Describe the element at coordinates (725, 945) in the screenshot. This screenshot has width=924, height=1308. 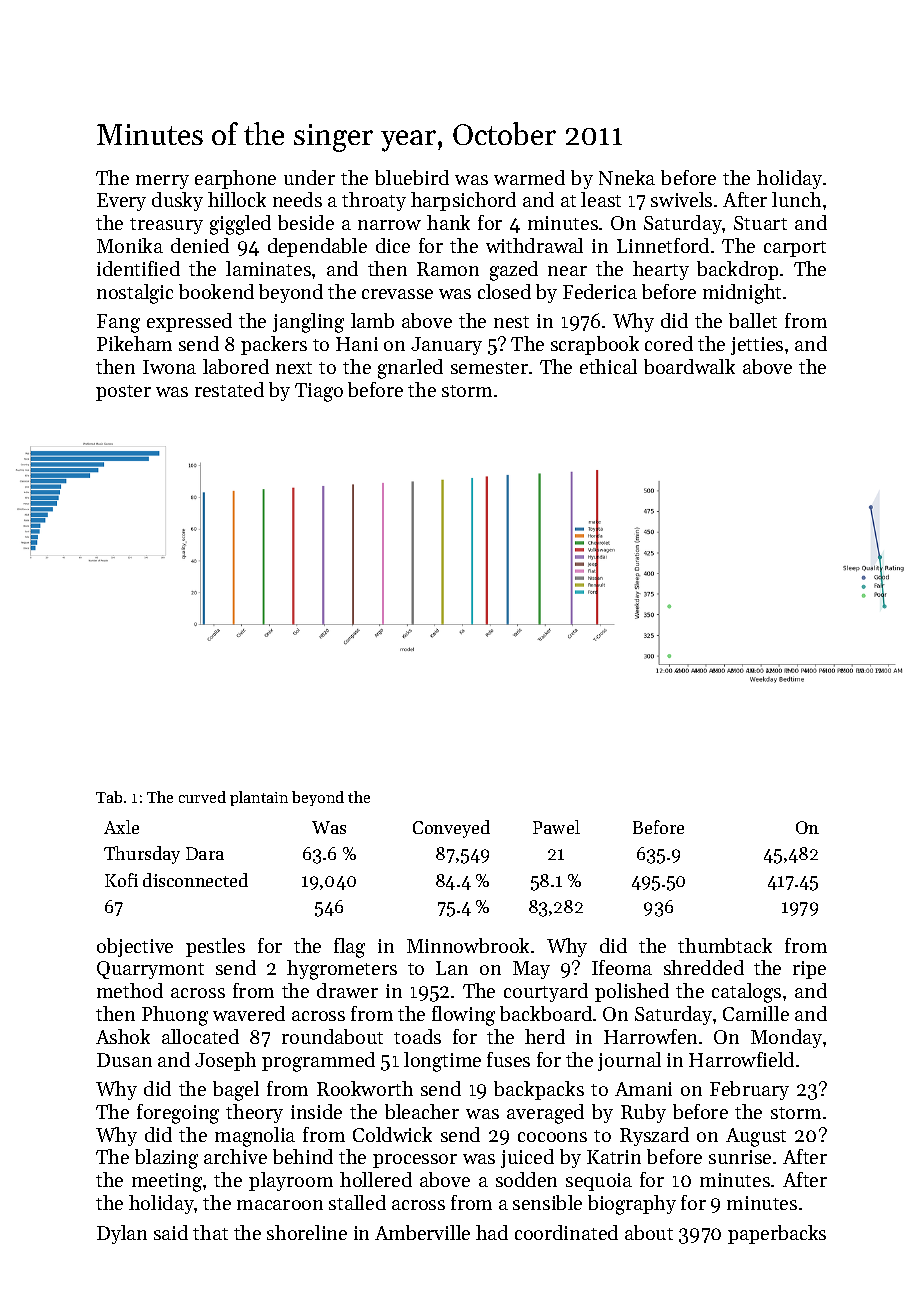
I see `thumbtack` at that location.
